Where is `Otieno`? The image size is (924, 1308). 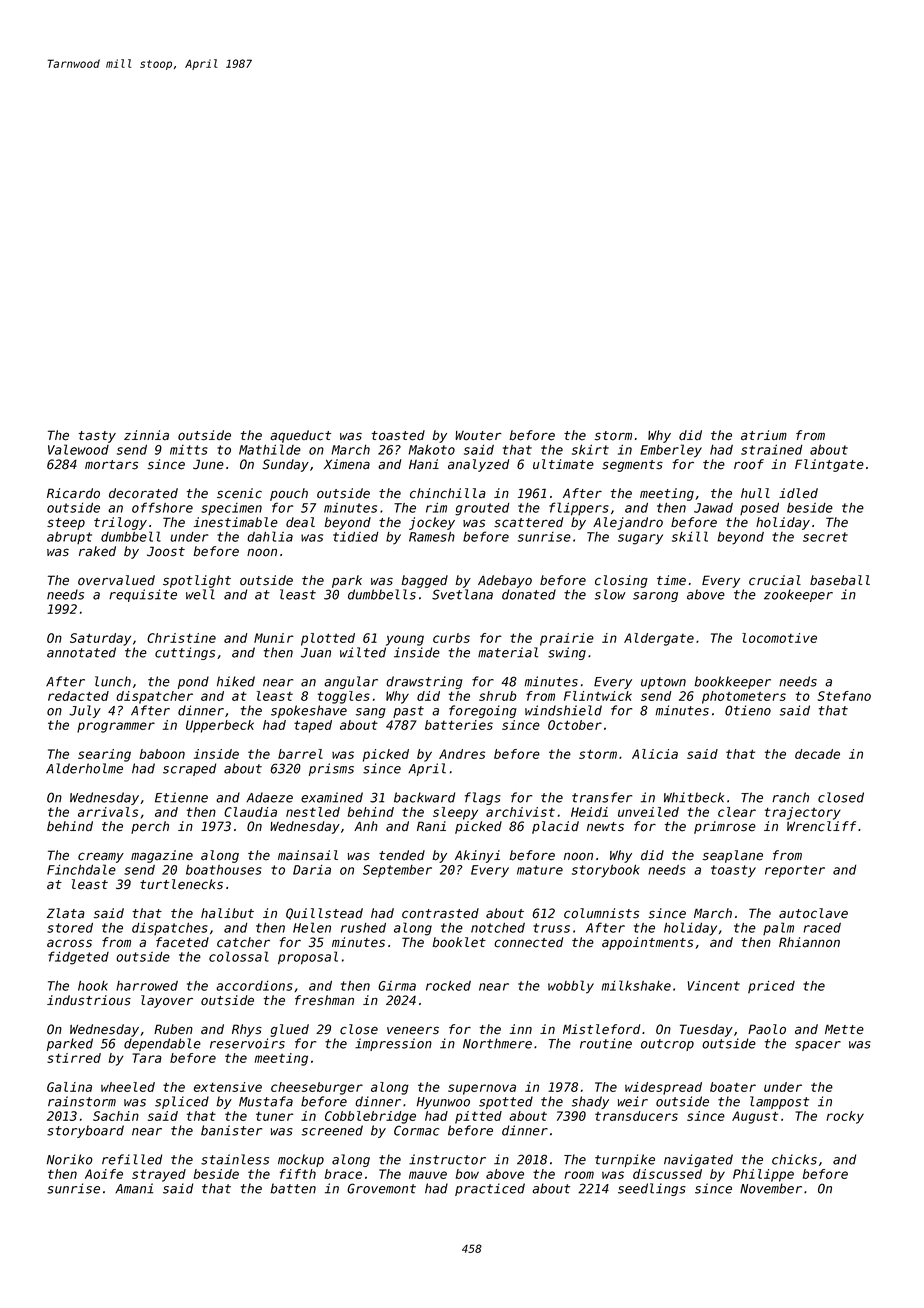
Otieno is located at coordinates (748, 710).
